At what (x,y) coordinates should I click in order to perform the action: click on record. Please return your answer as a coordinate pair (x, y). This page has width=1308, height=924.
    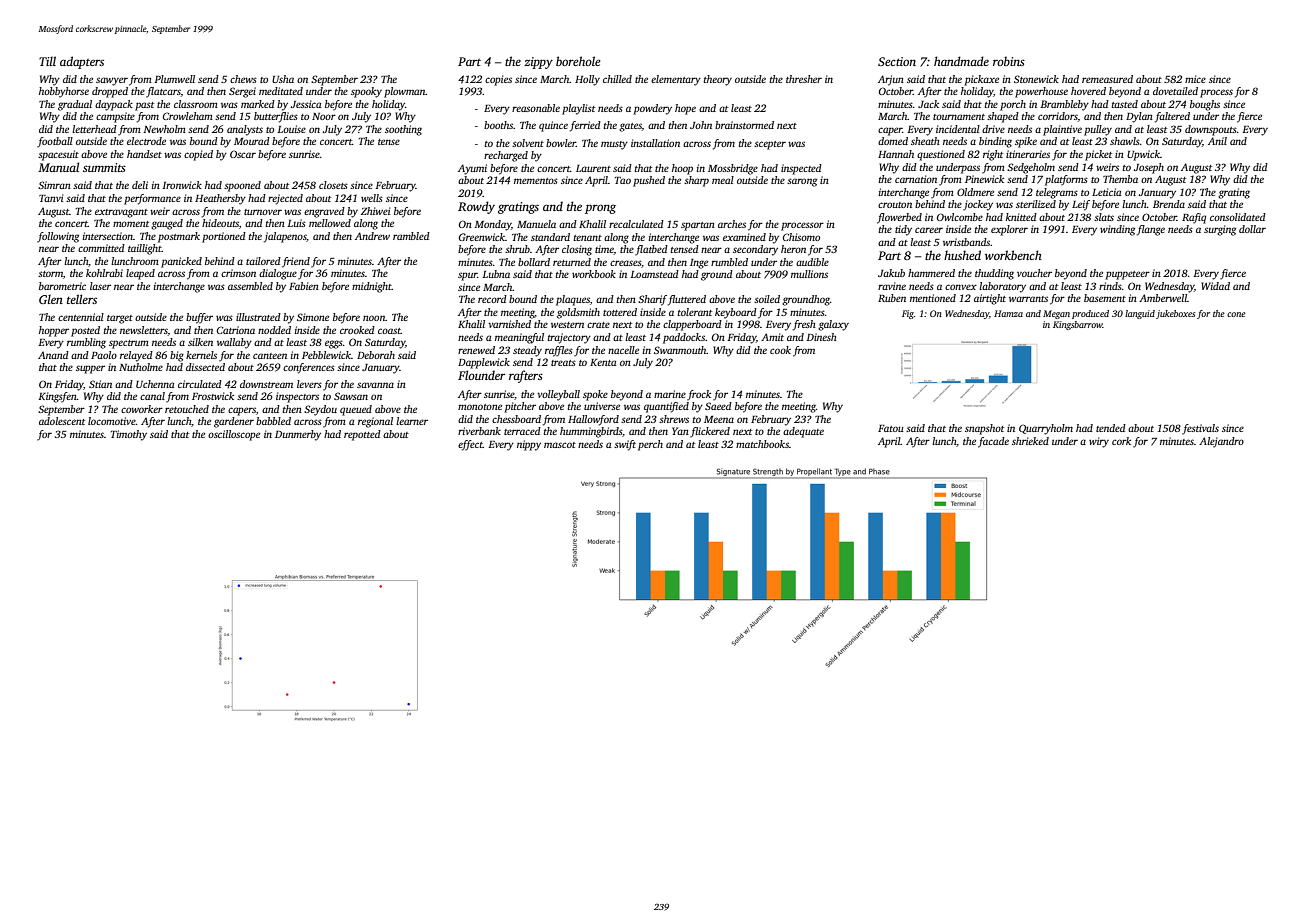
    Looking at the image, I should click on (492, 299).
